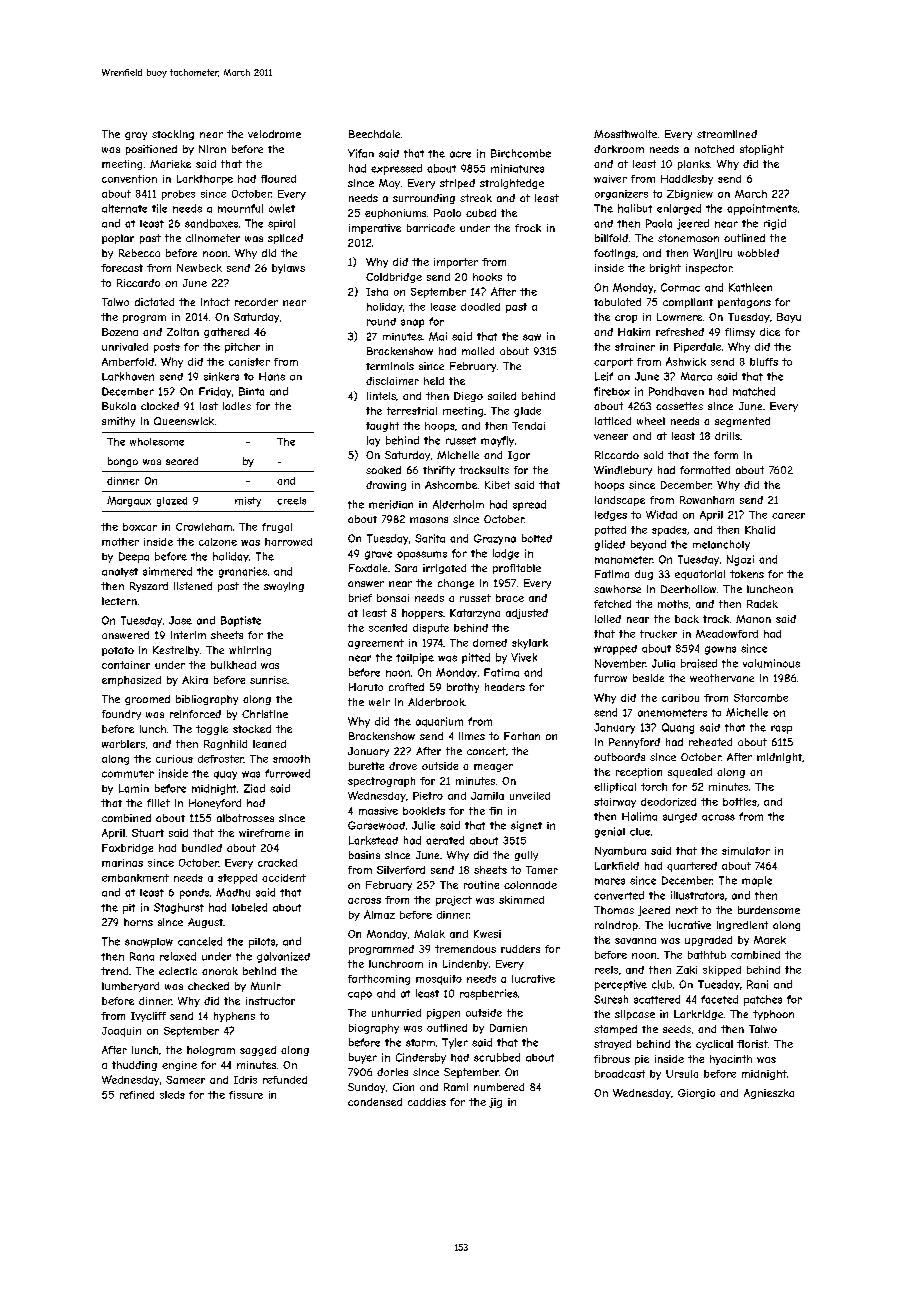 The image size is (908, 1316). I want to click on Hans, so click(272, 376).
